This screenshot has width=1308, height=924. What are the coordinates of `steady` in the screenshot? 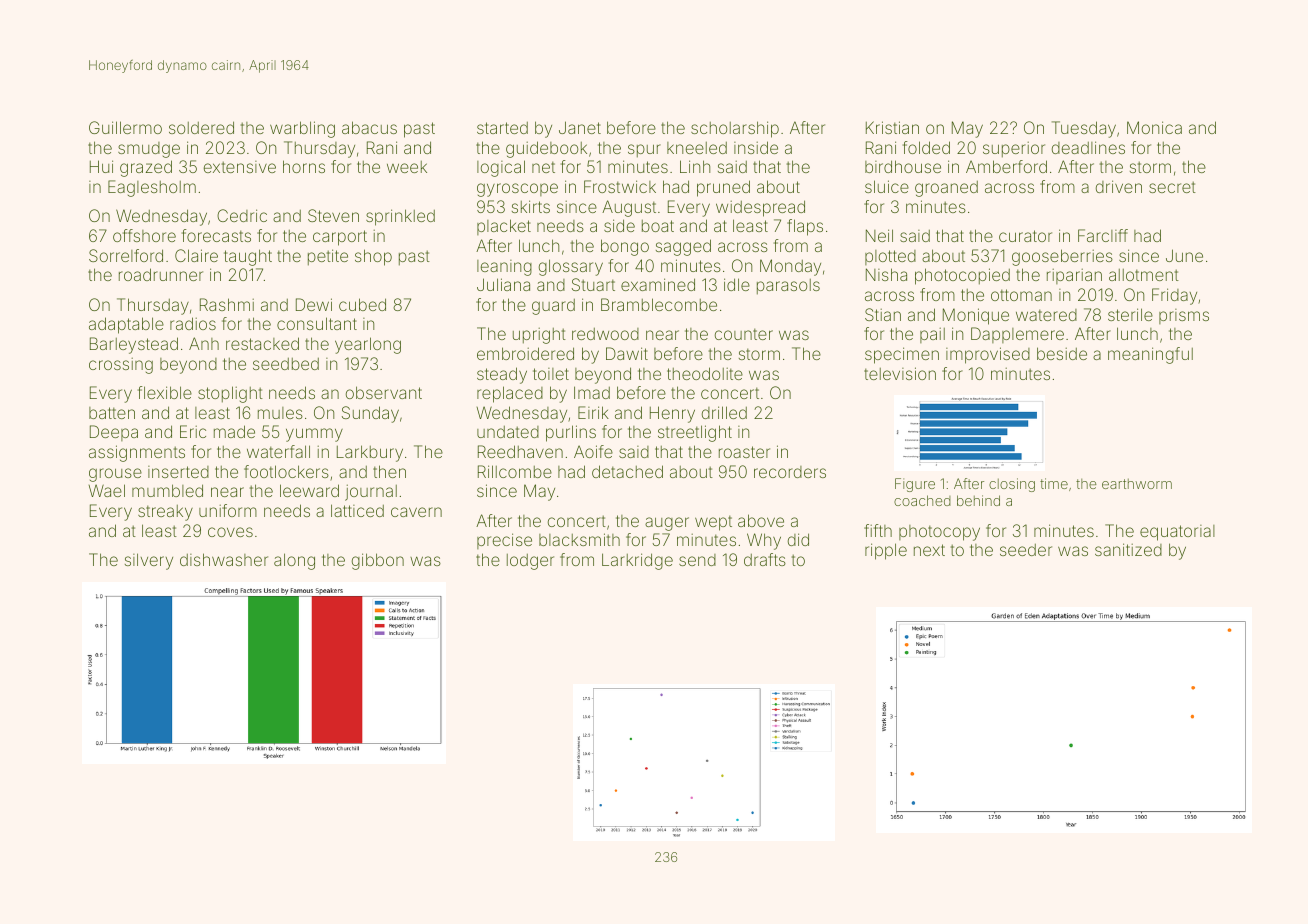 It's located at (502, 375).
